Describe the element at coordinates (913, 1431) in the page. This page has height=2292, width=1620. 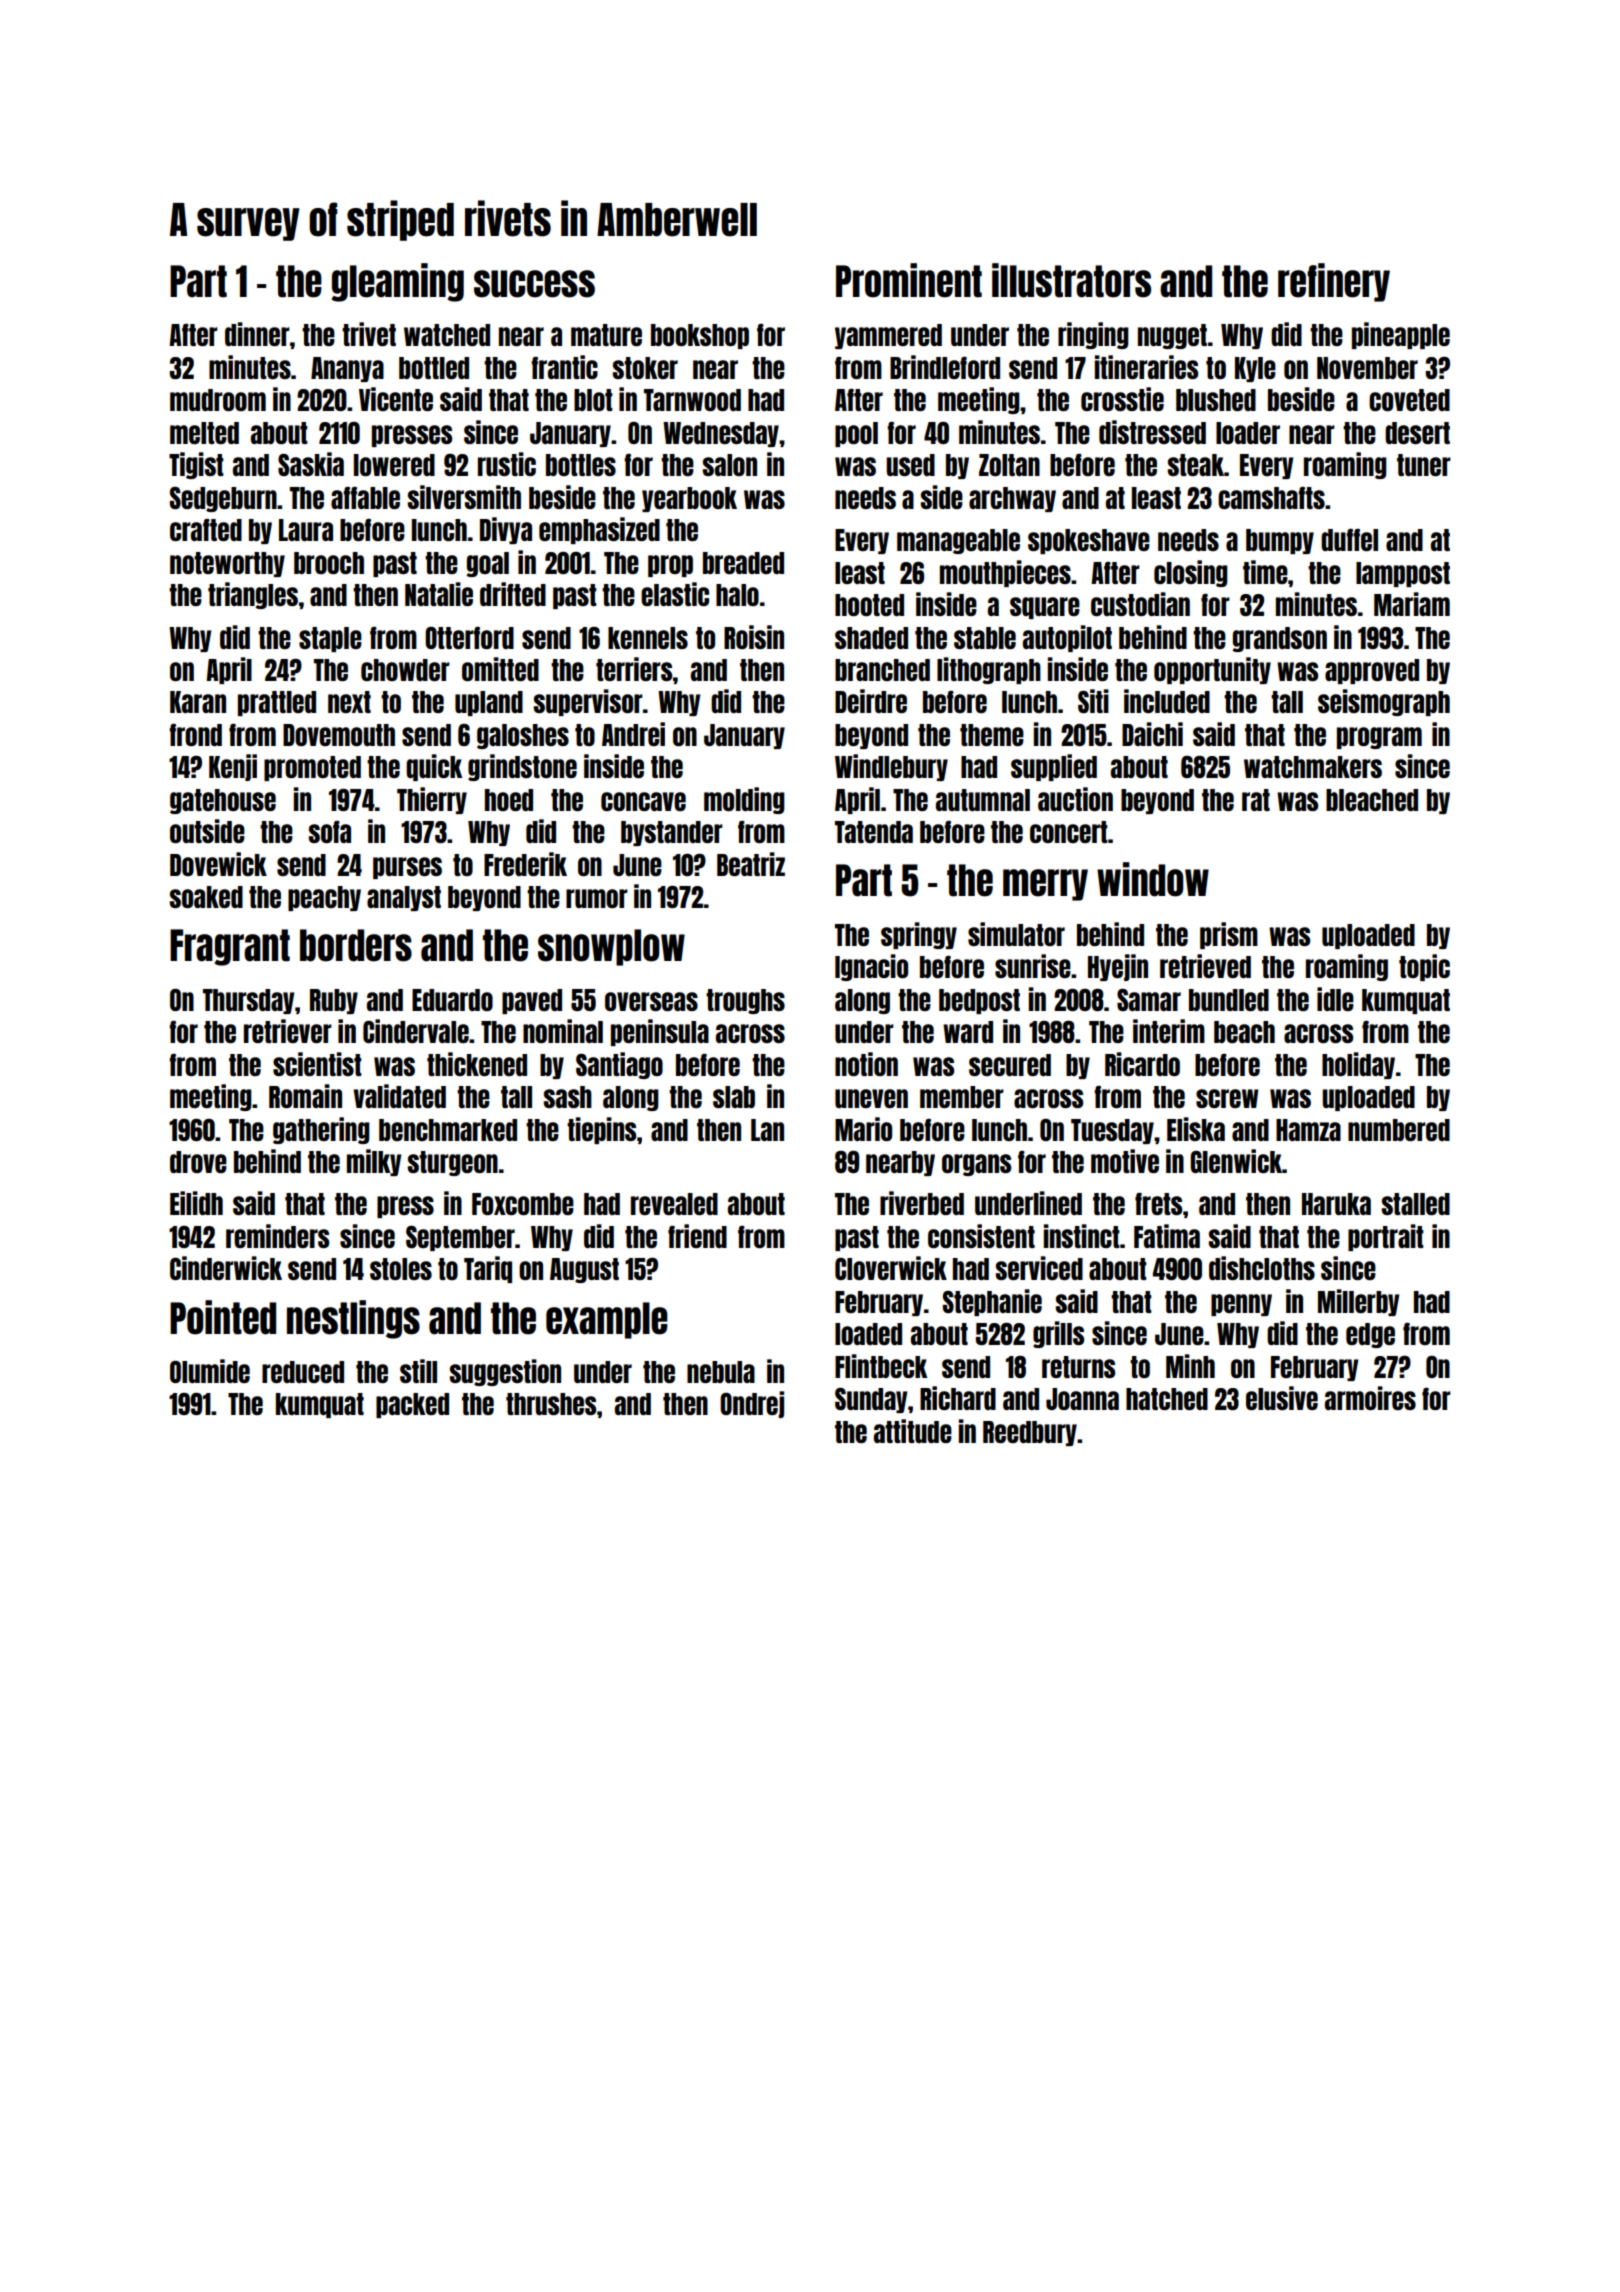
I see `attitude` at that location.
